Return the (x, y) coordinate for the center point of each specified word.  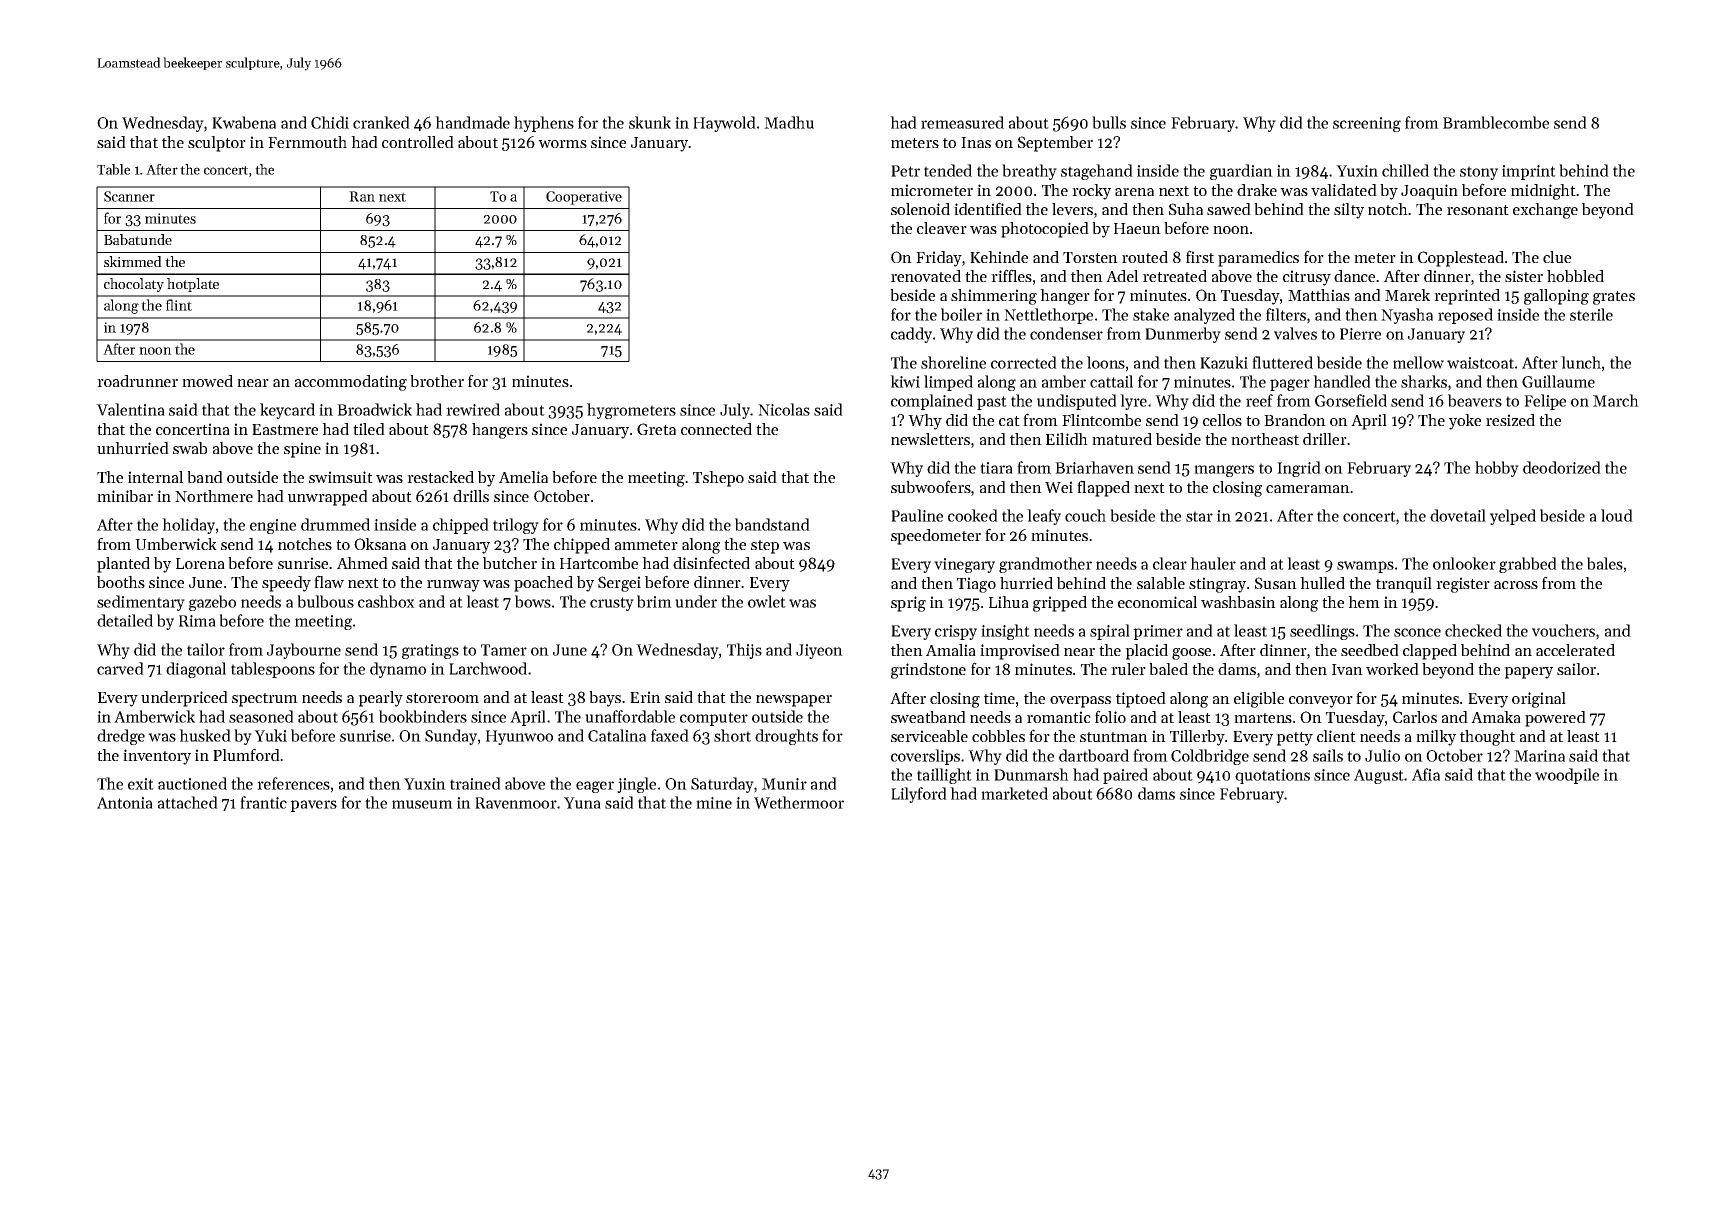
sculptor (217, 144)
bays (605, 699)
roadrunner (137, 381)
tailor (206, 649)
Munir (784, 784)
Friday (939, 259)
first (1200, 256)
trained (475, 783)
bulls (1109, 122)
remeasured (962, 122)
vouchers (1563, 630)
